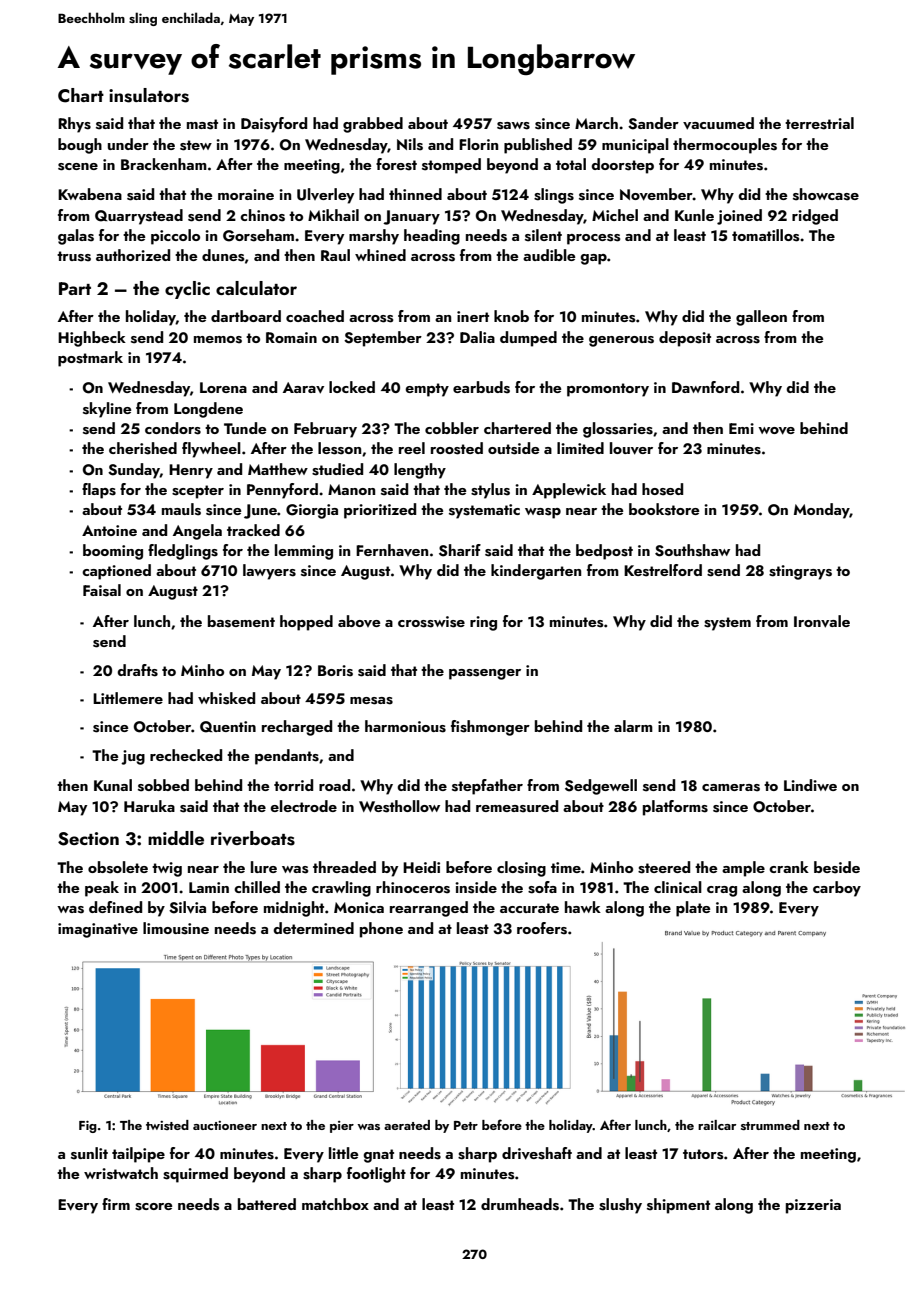  I want to click on terrestrial, so click(819, 123).
